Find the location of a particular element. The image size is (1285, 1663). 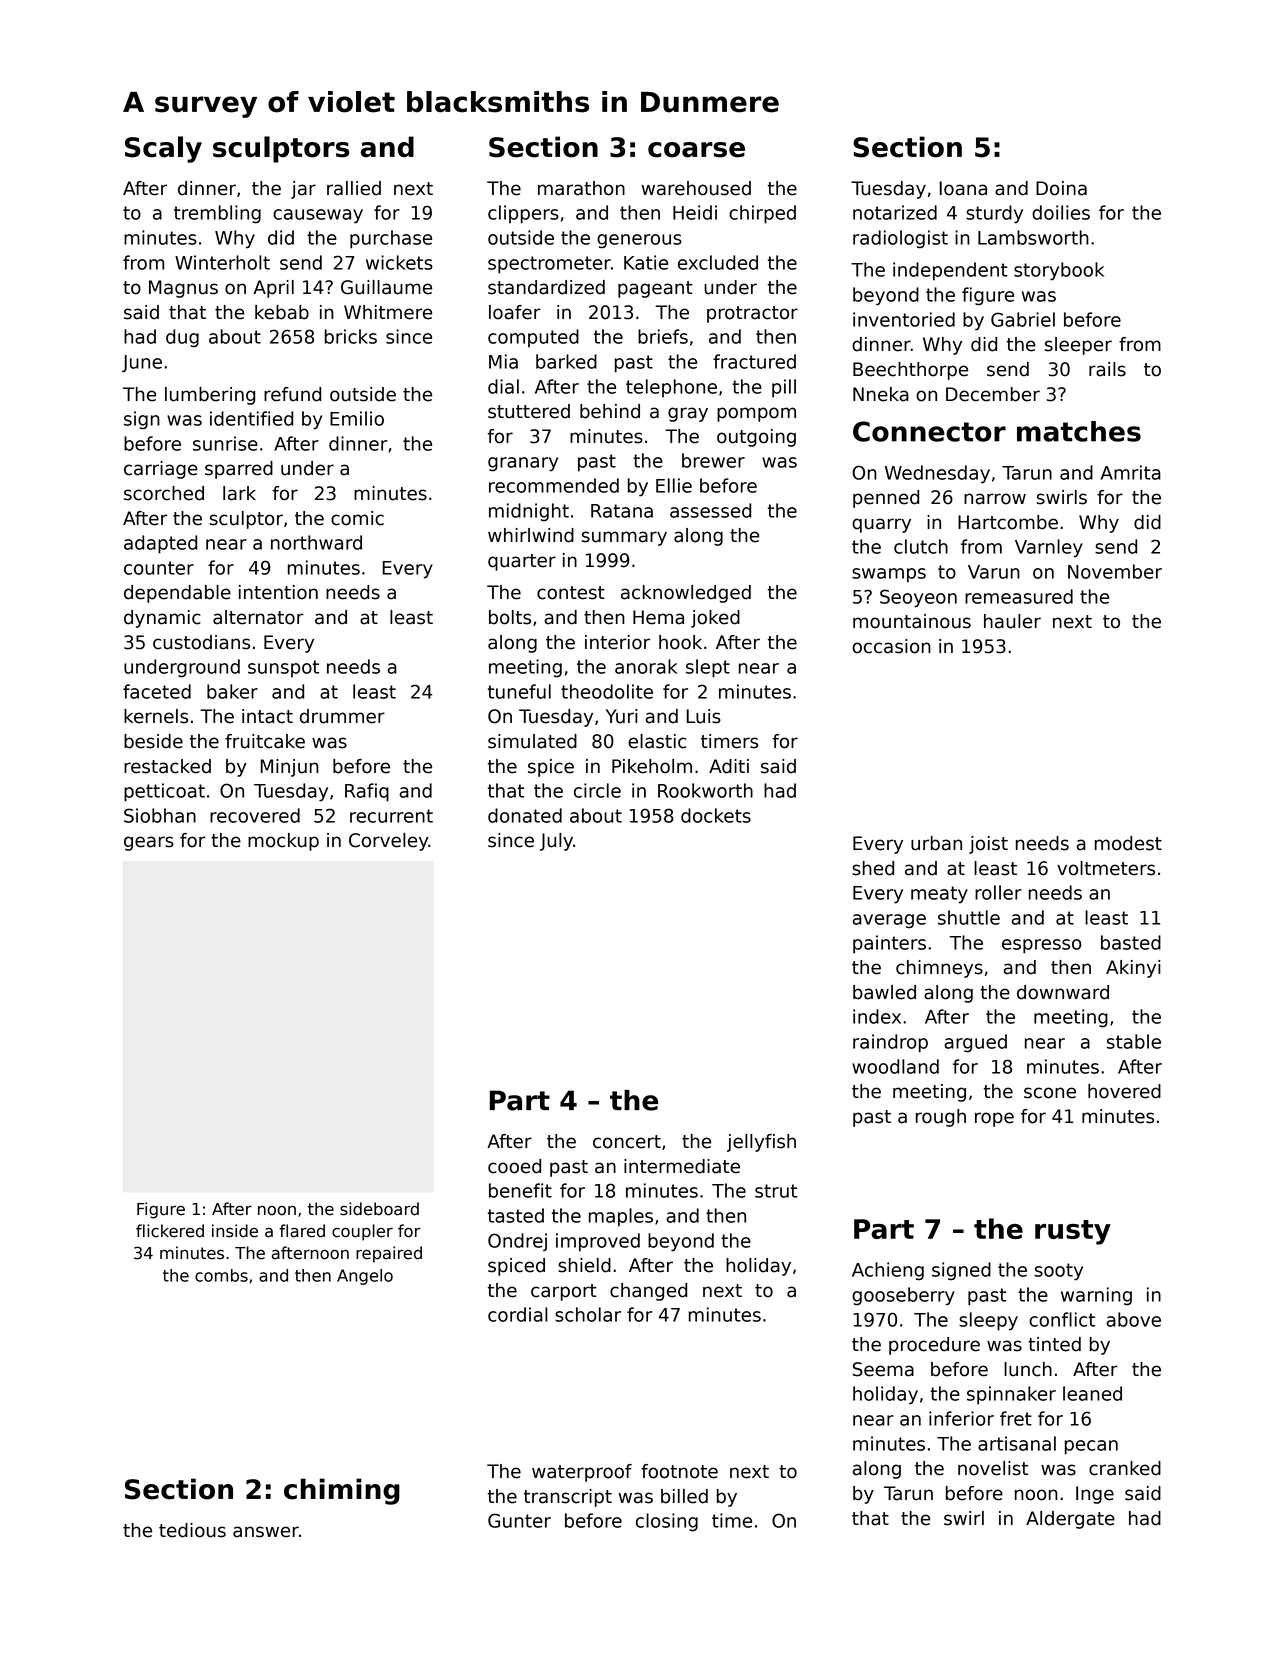

Scaly is located at coordinates (163, 149).
